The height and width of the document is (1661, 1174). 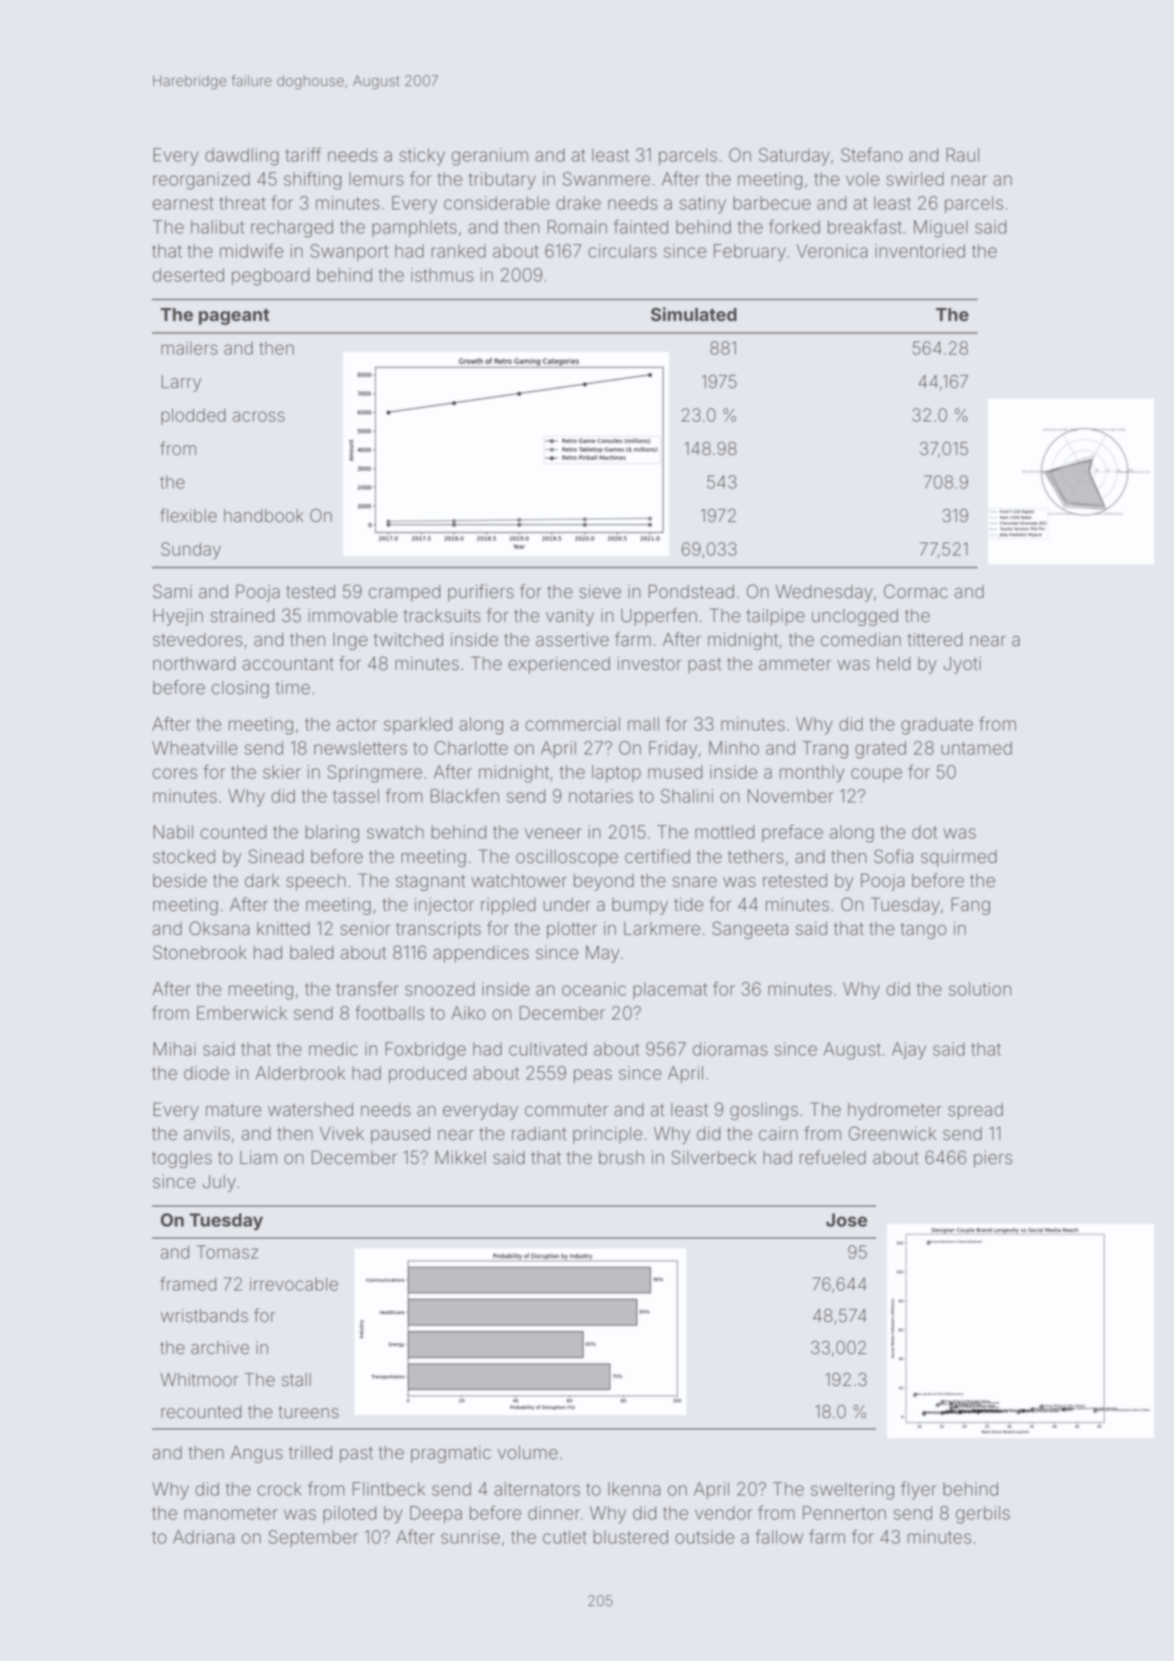 I want to click on skier, so click(x=282, y=772).
